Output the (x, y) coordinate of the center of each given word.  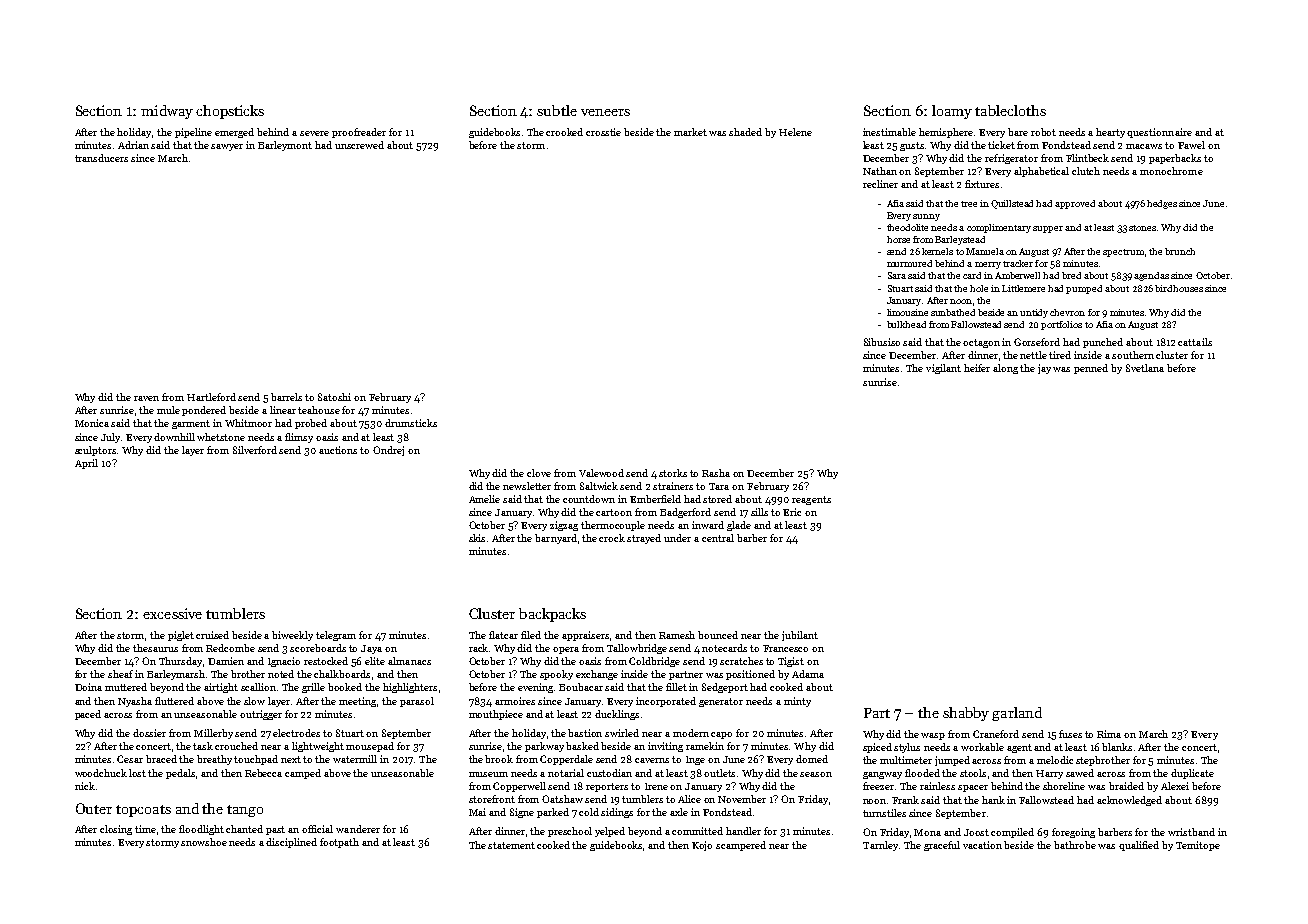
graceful (942, 846)
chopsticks (230, 112)
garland (1017, 714)
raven (146, 398)
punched (1103, 343)
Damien (226, 661)
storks (673, 473)
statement (511, 845)
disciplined (291, 843)
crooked (564, 132)
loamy (952, 112)
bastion (585, 733)
